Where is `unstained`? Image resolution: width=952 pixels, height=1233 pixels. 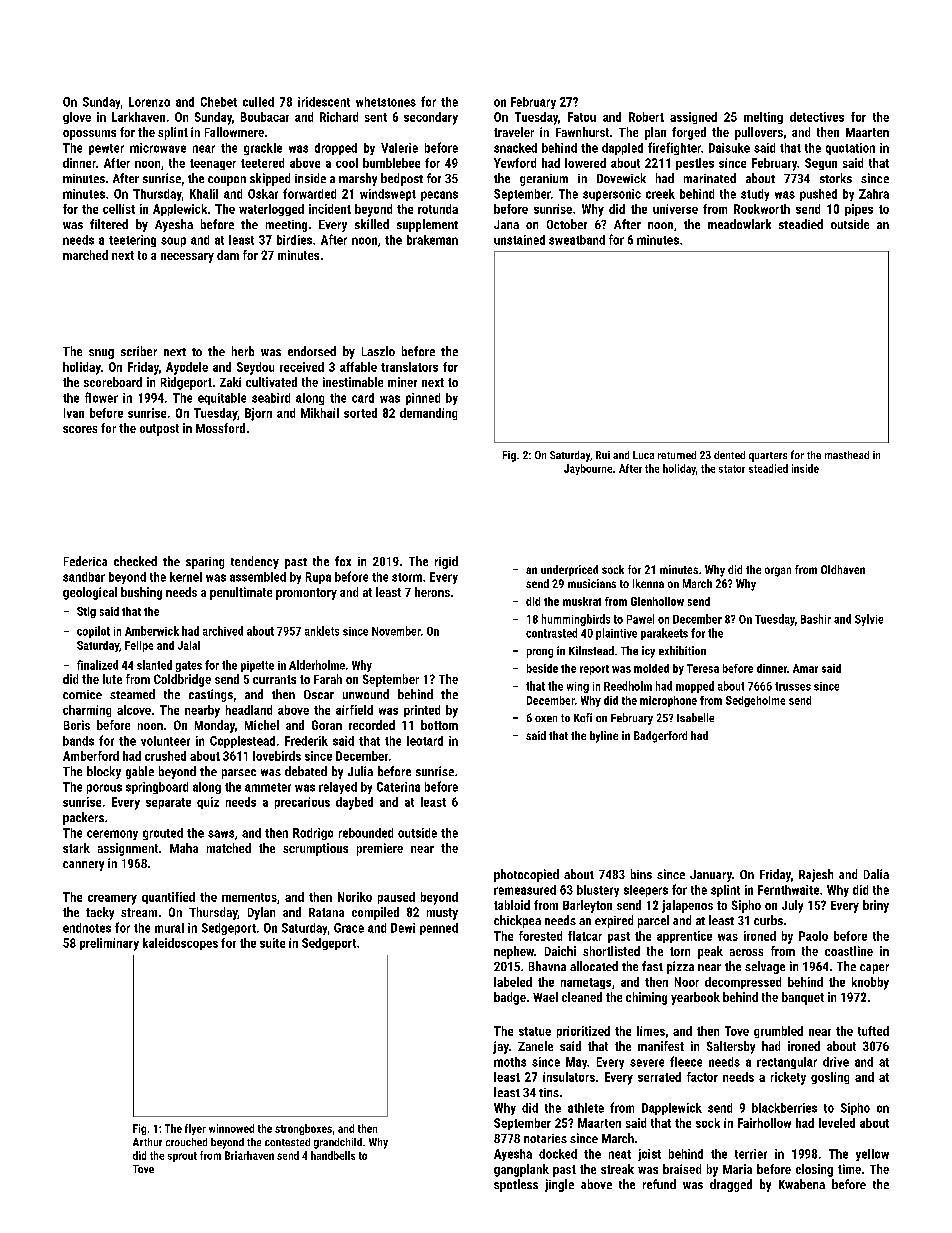
unstained is located at coordinates (519, 240).
